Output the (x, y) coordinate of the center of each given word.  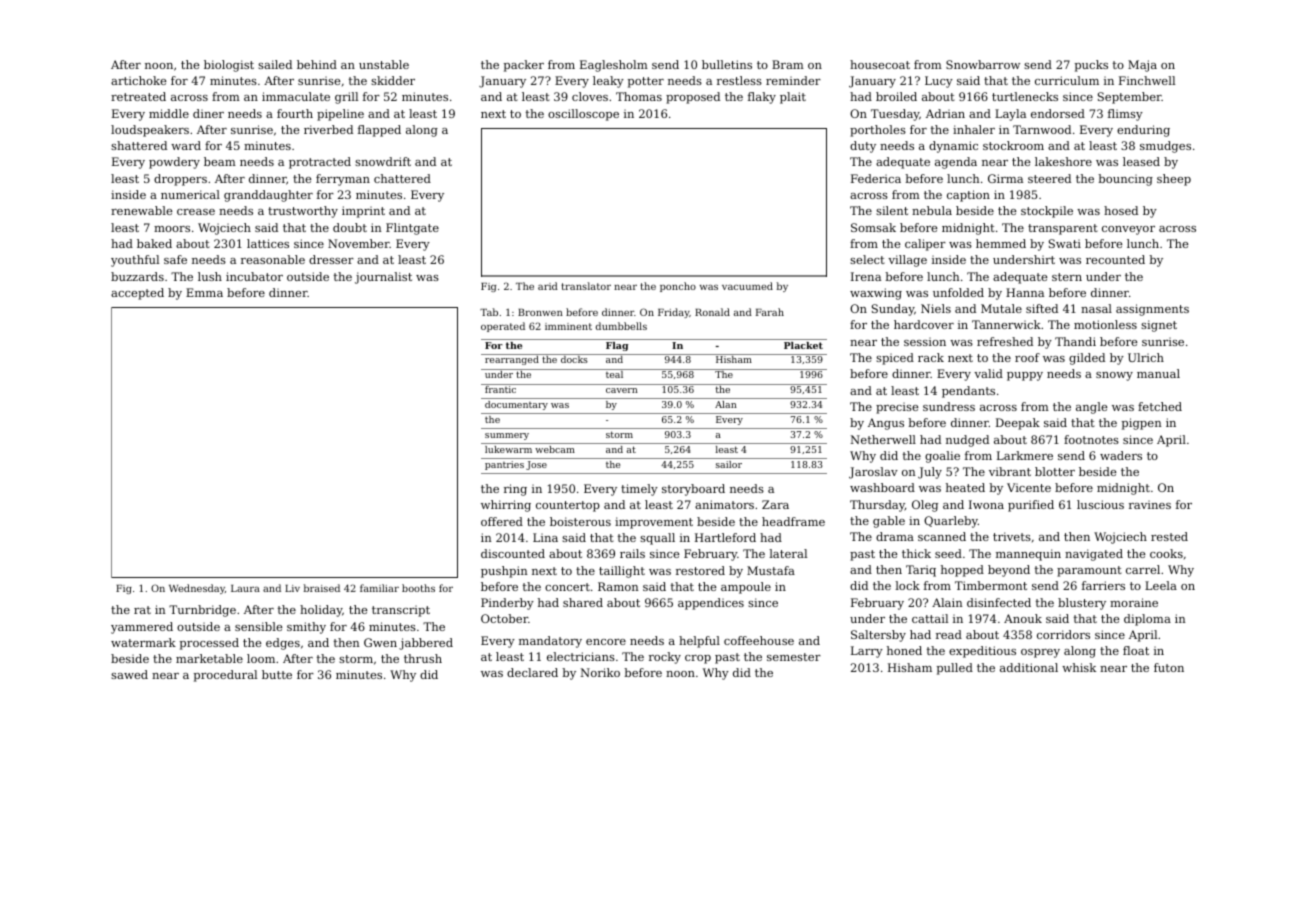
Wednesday (197, 589)
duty (863, 147)
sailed (275, 64)
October (504, 618)
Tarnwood (1042, 129)
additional (1029, 667)
